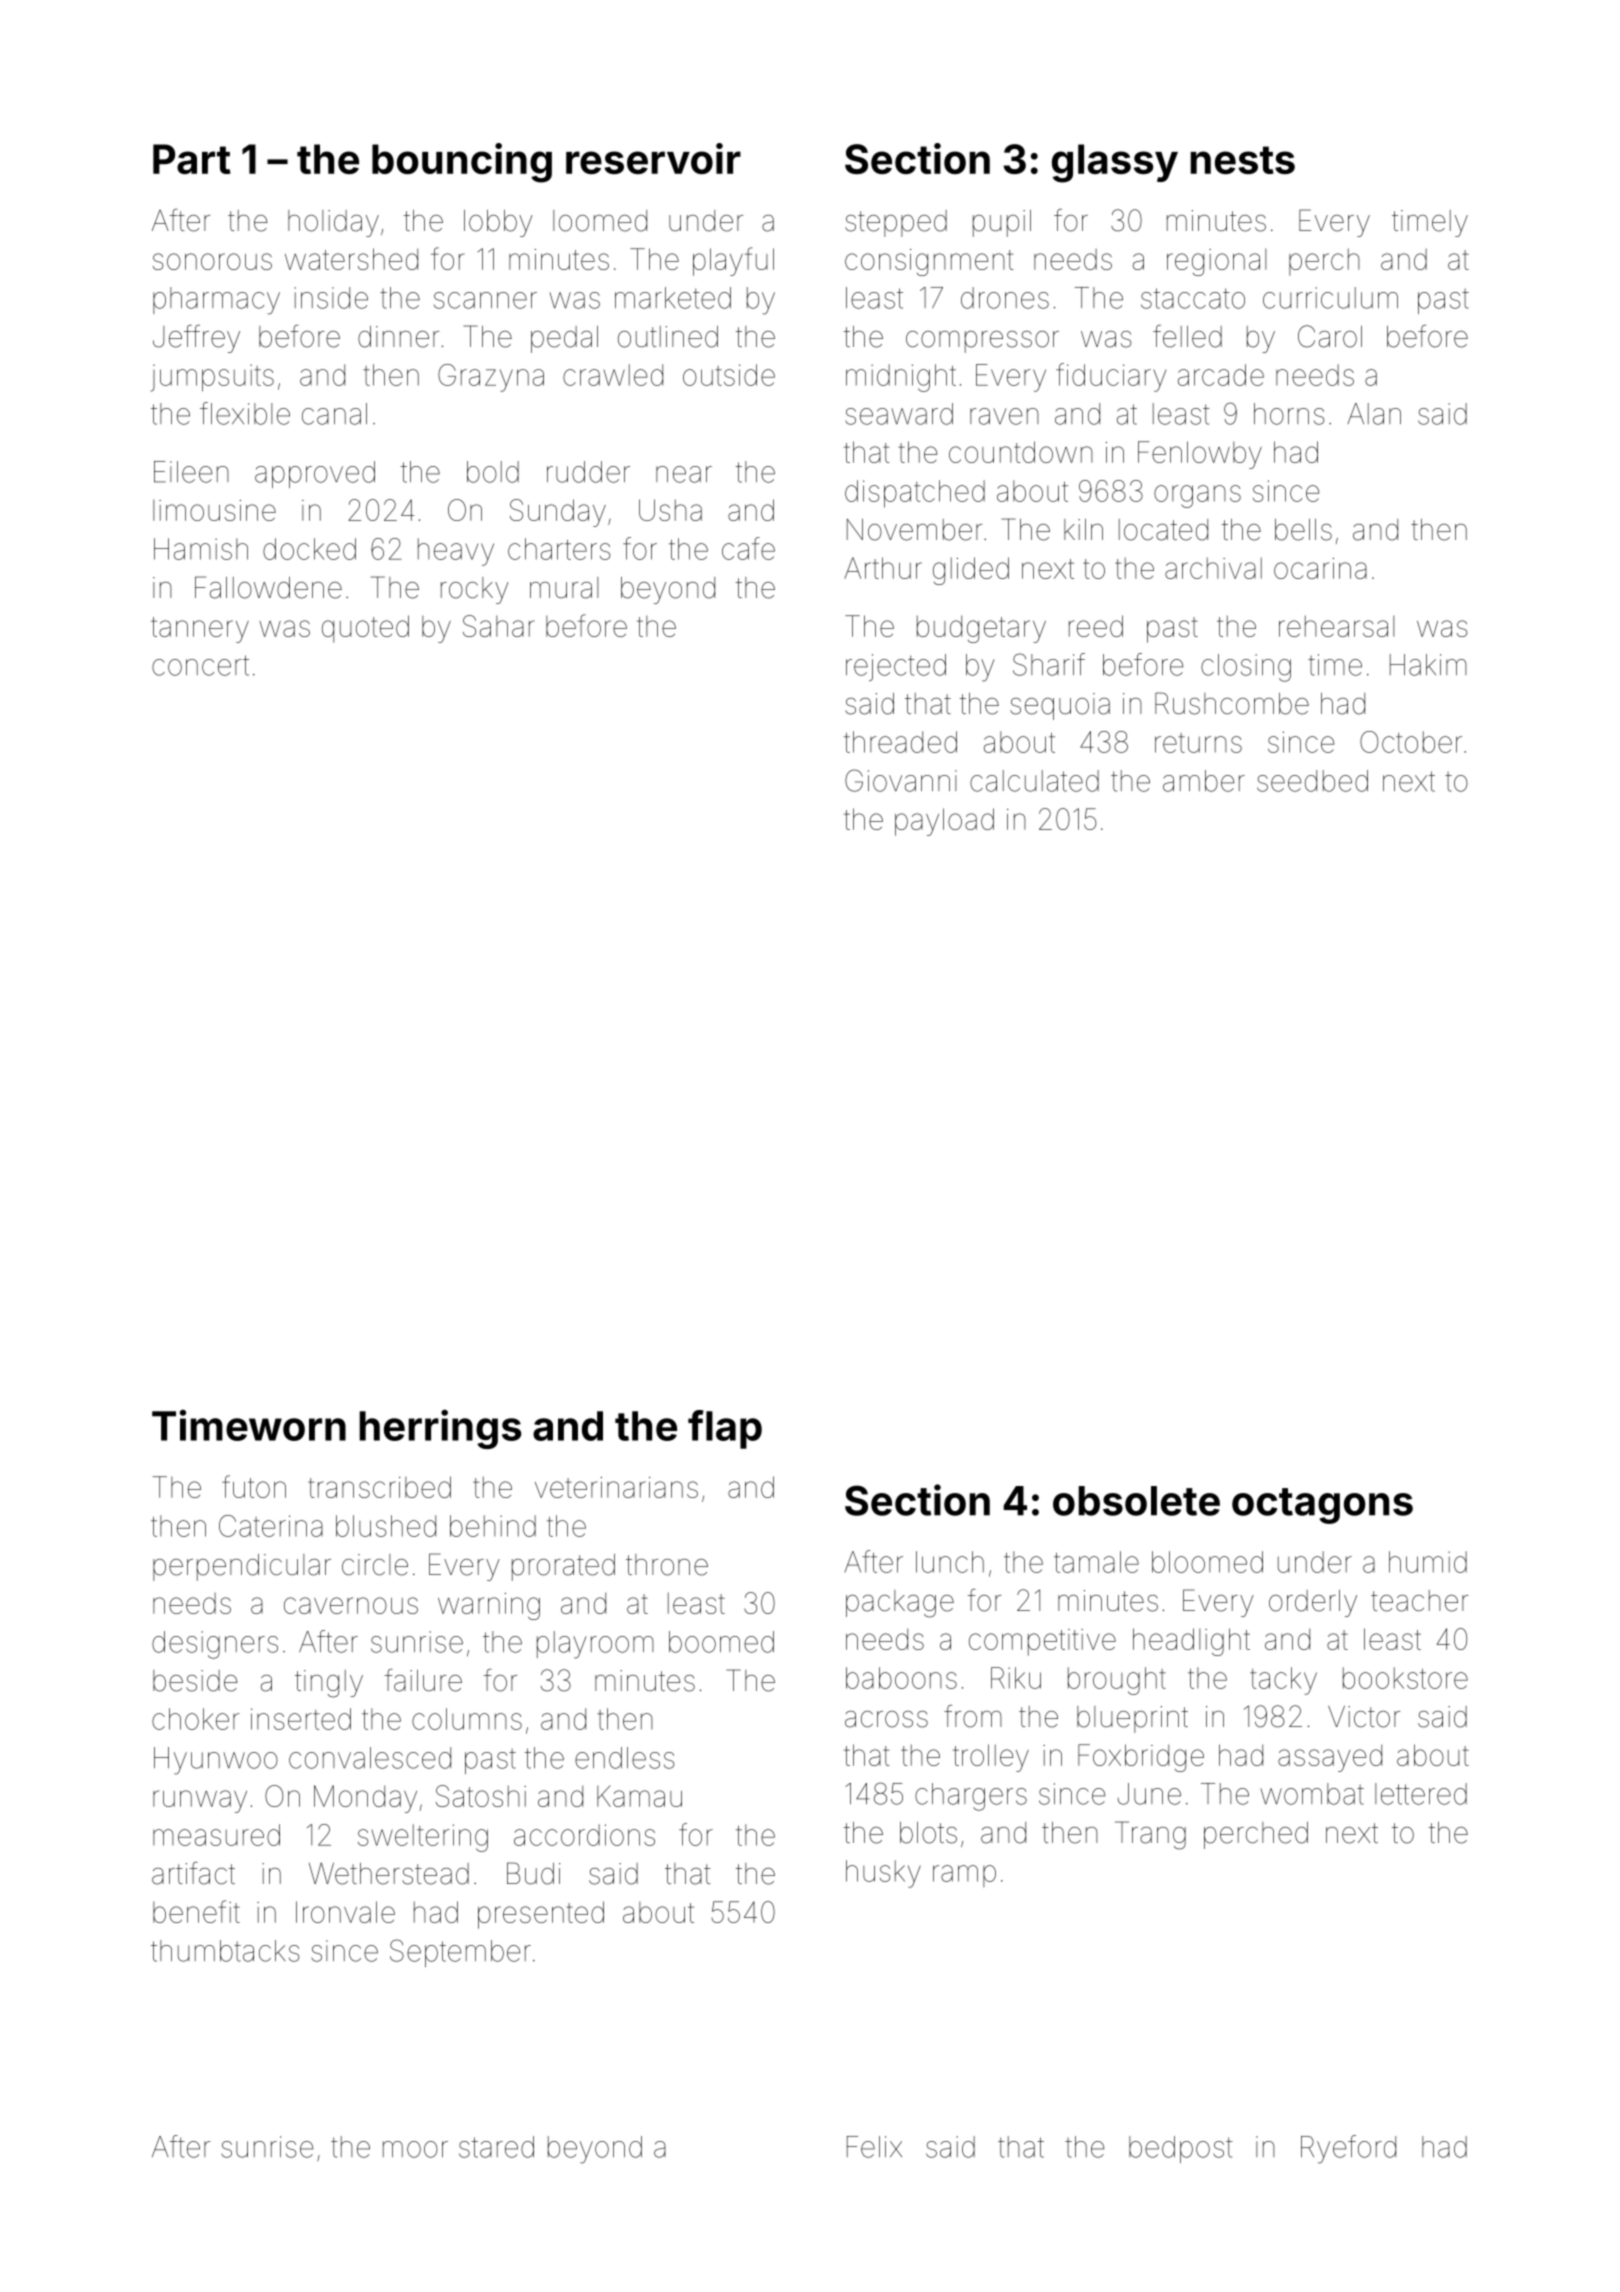 The width and height of the screenshot is (1620, 2292). What do you see at coordinates (496, 2147) in the screenshot?
I see `stared` at bounding box center [496, 2147].
